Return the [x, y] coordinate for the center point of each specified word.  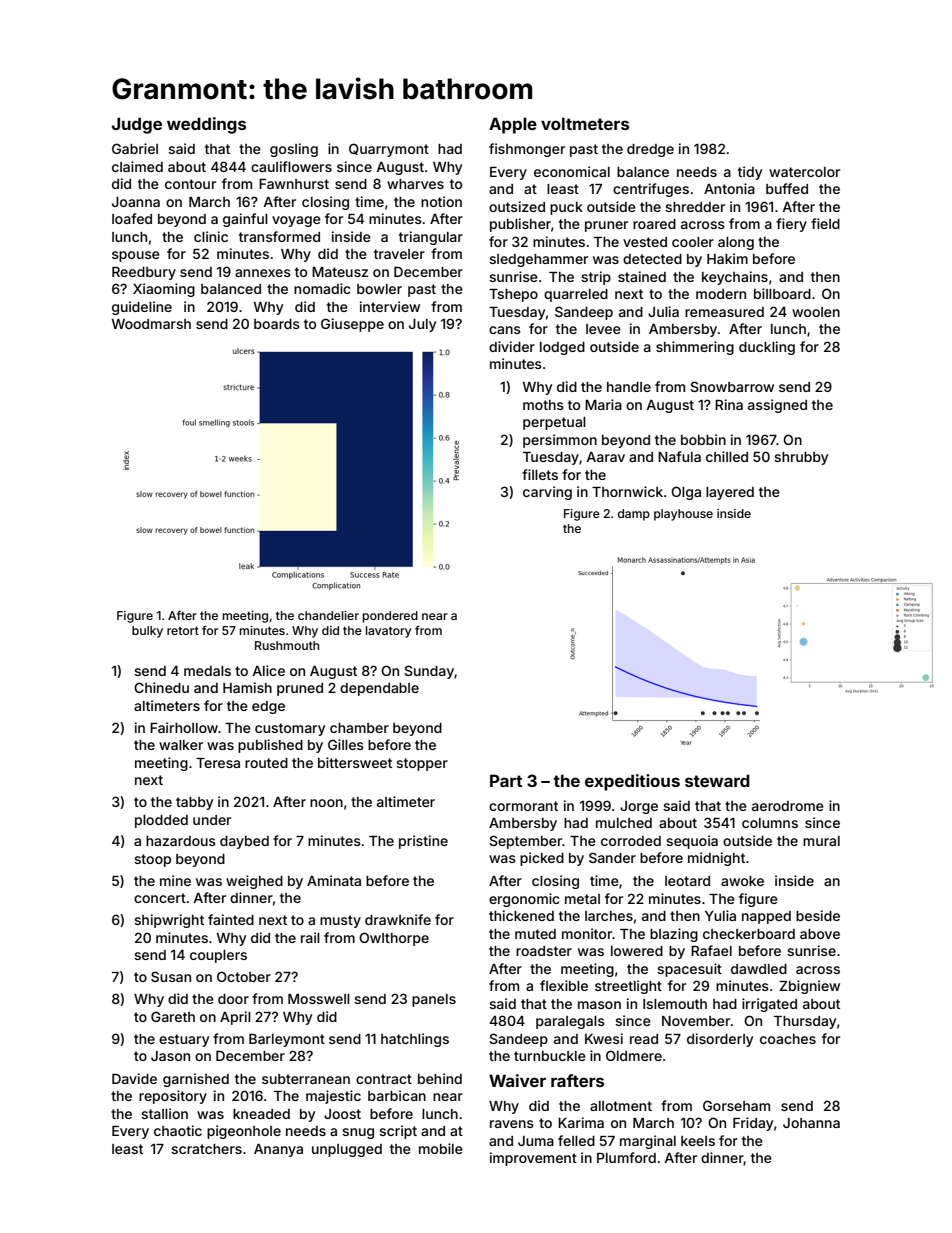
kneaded [261, 1114]
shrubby [801, 458]
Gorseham [736, 1105]
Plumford [626, 1157]
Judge [137, 125]
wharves [415, 184]
